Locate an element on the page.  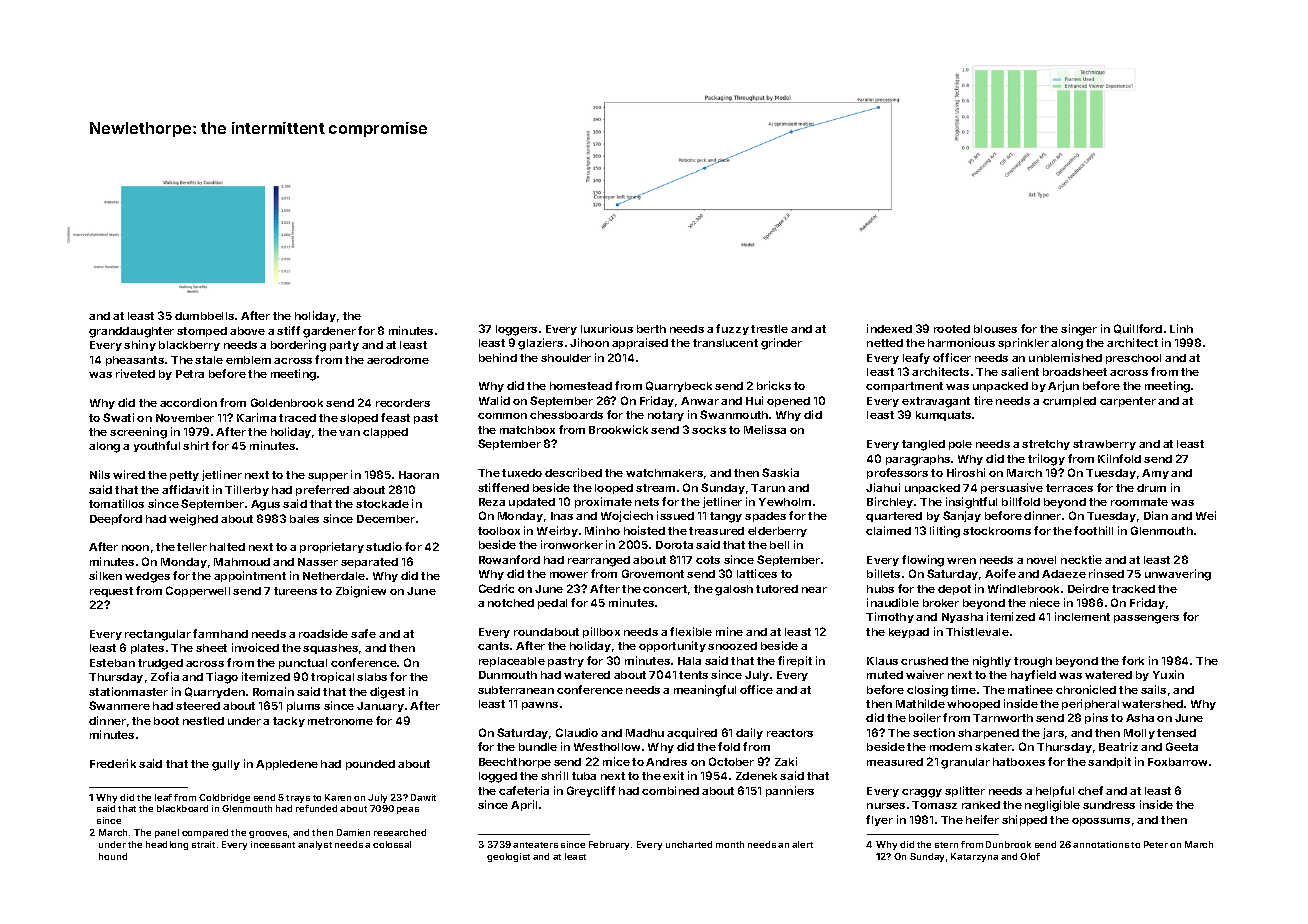
metronome is located at coordinates (340, 721).
